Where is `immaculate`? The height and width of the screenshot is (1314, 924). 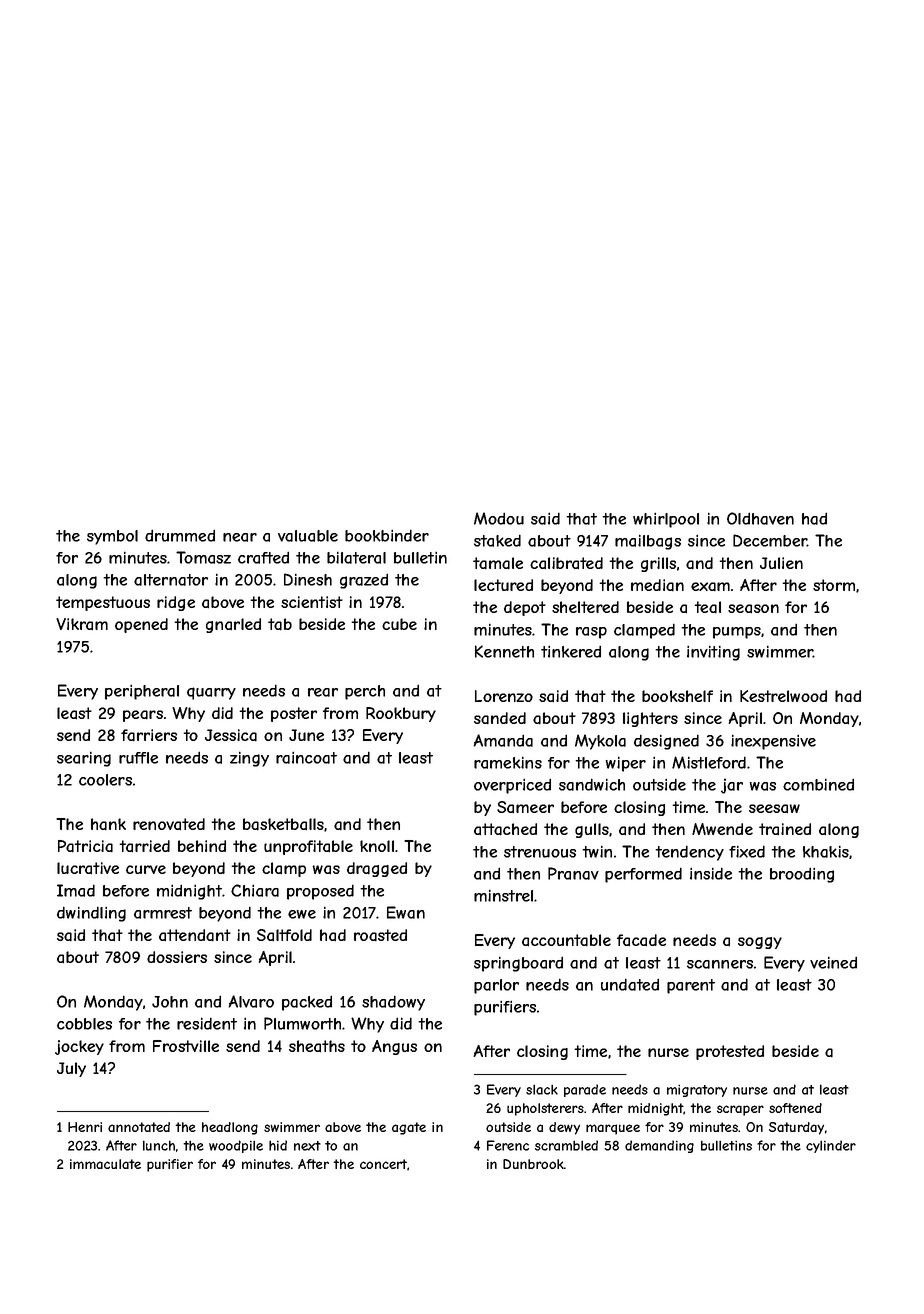
immaculate is located at coordinates (105, 1164).
